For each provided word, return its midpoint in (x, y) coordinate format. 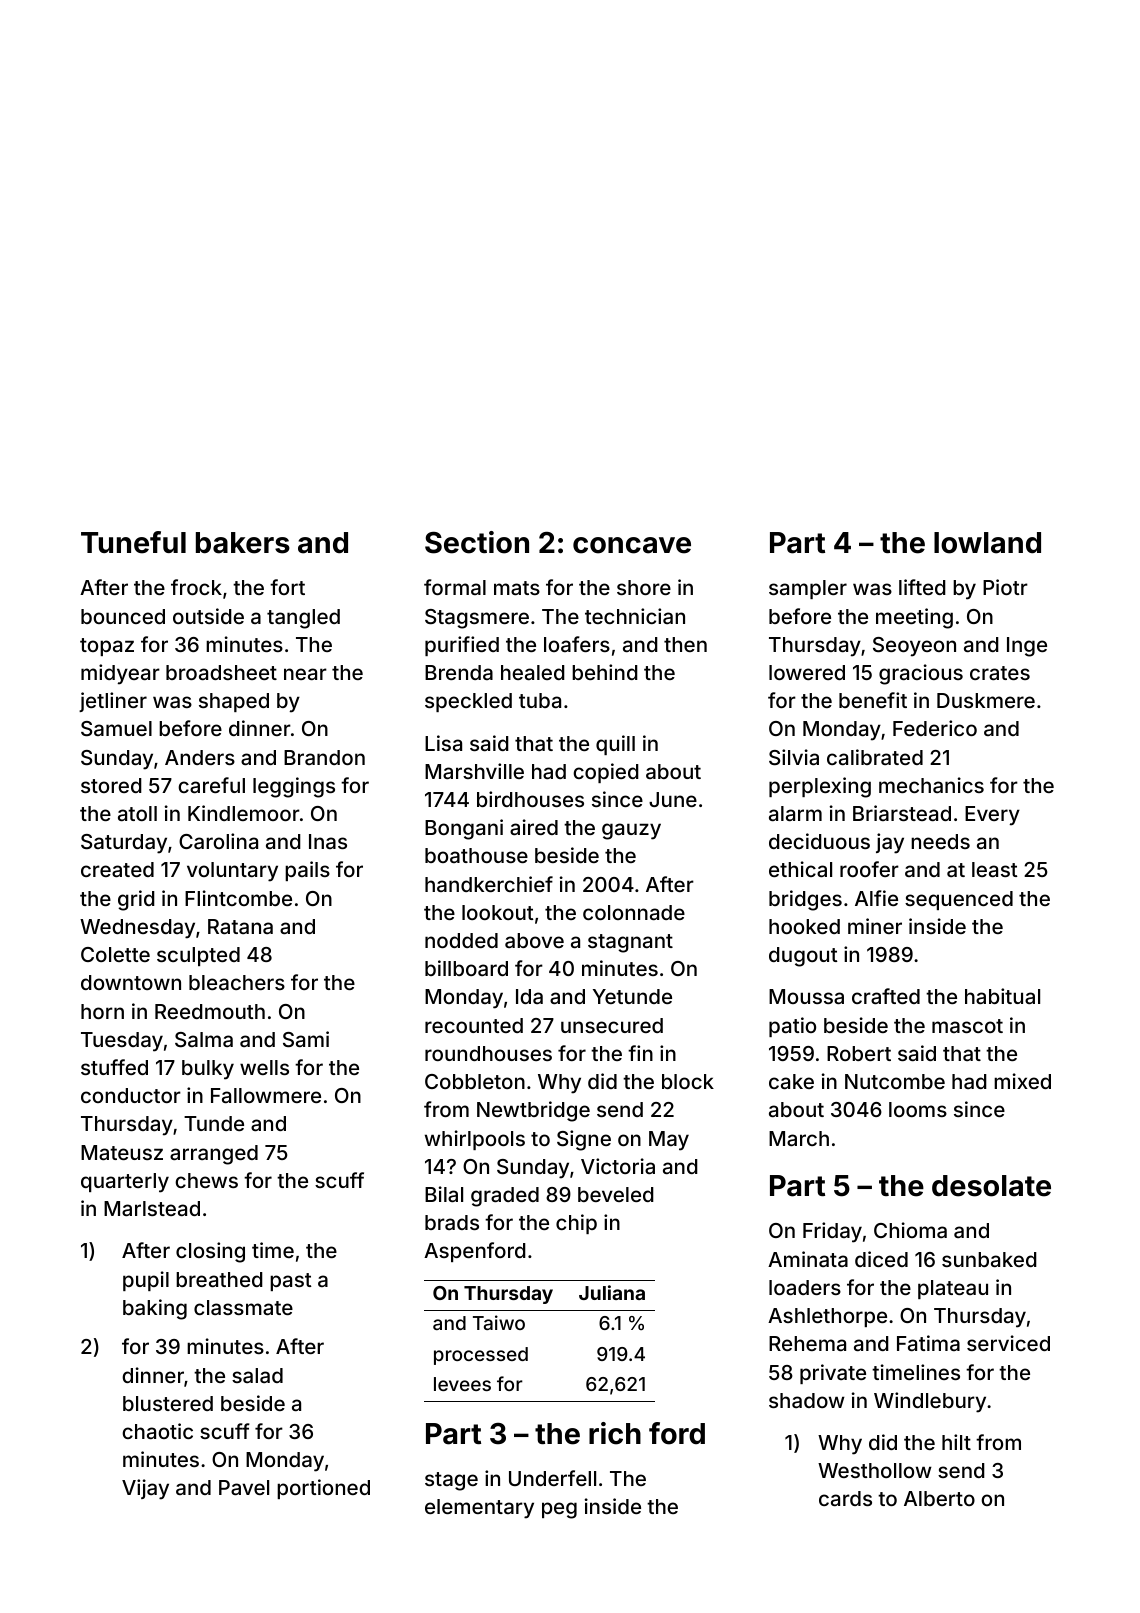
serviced (1008, 1343)
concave (632, 545)
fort (287, 587)
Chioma (910, 1230)
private (833, 1374)
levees (462, 1384)
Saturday (124, 844)
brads (452, 1222)
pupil (146, 1281)
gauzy (631, 831)
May (669, 1141)
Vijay (145, 1489)
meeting (914, 618)
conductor (131, 1095)
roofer (869, 869)
